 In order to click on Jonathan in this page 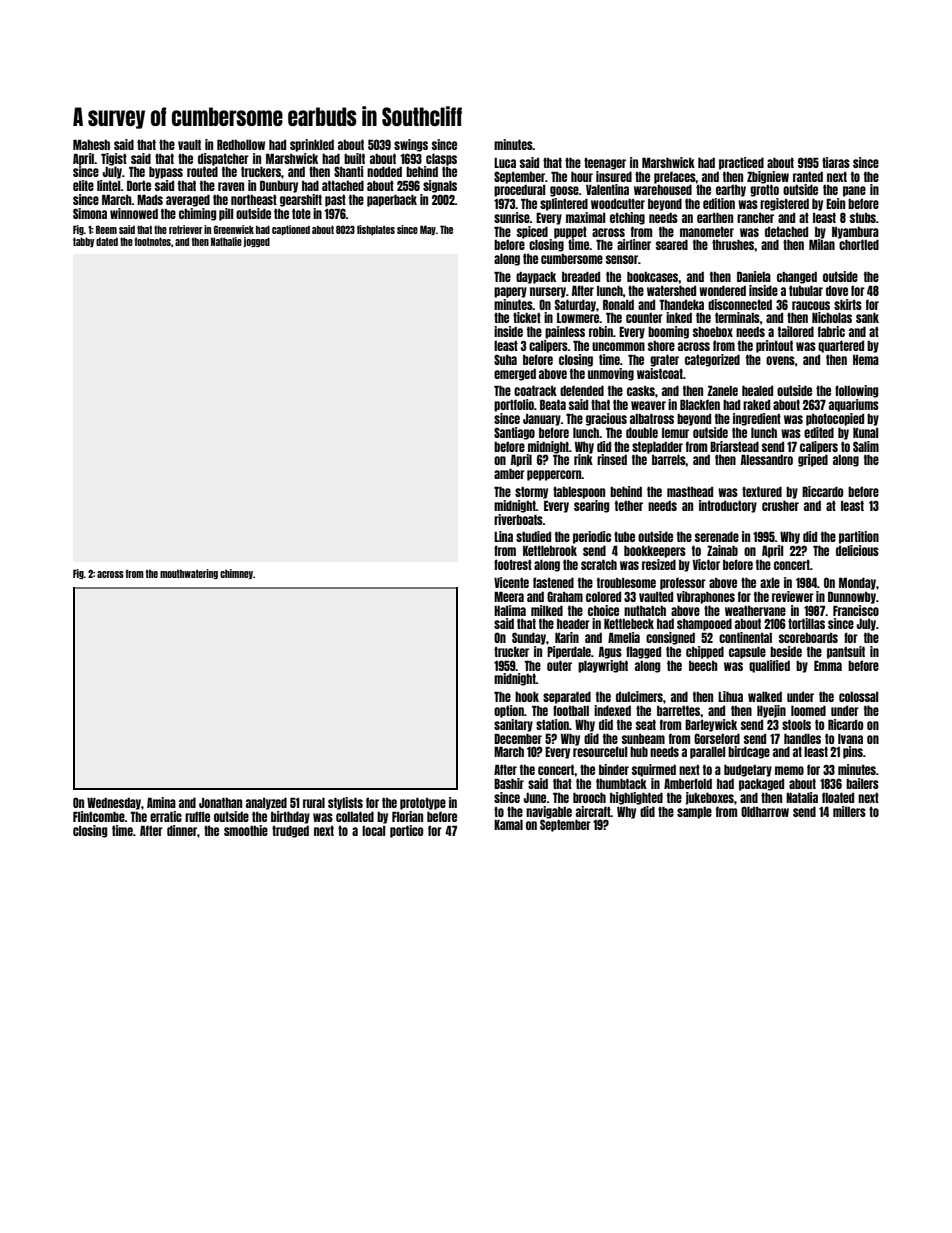, I will do `click(220, 803)`.
